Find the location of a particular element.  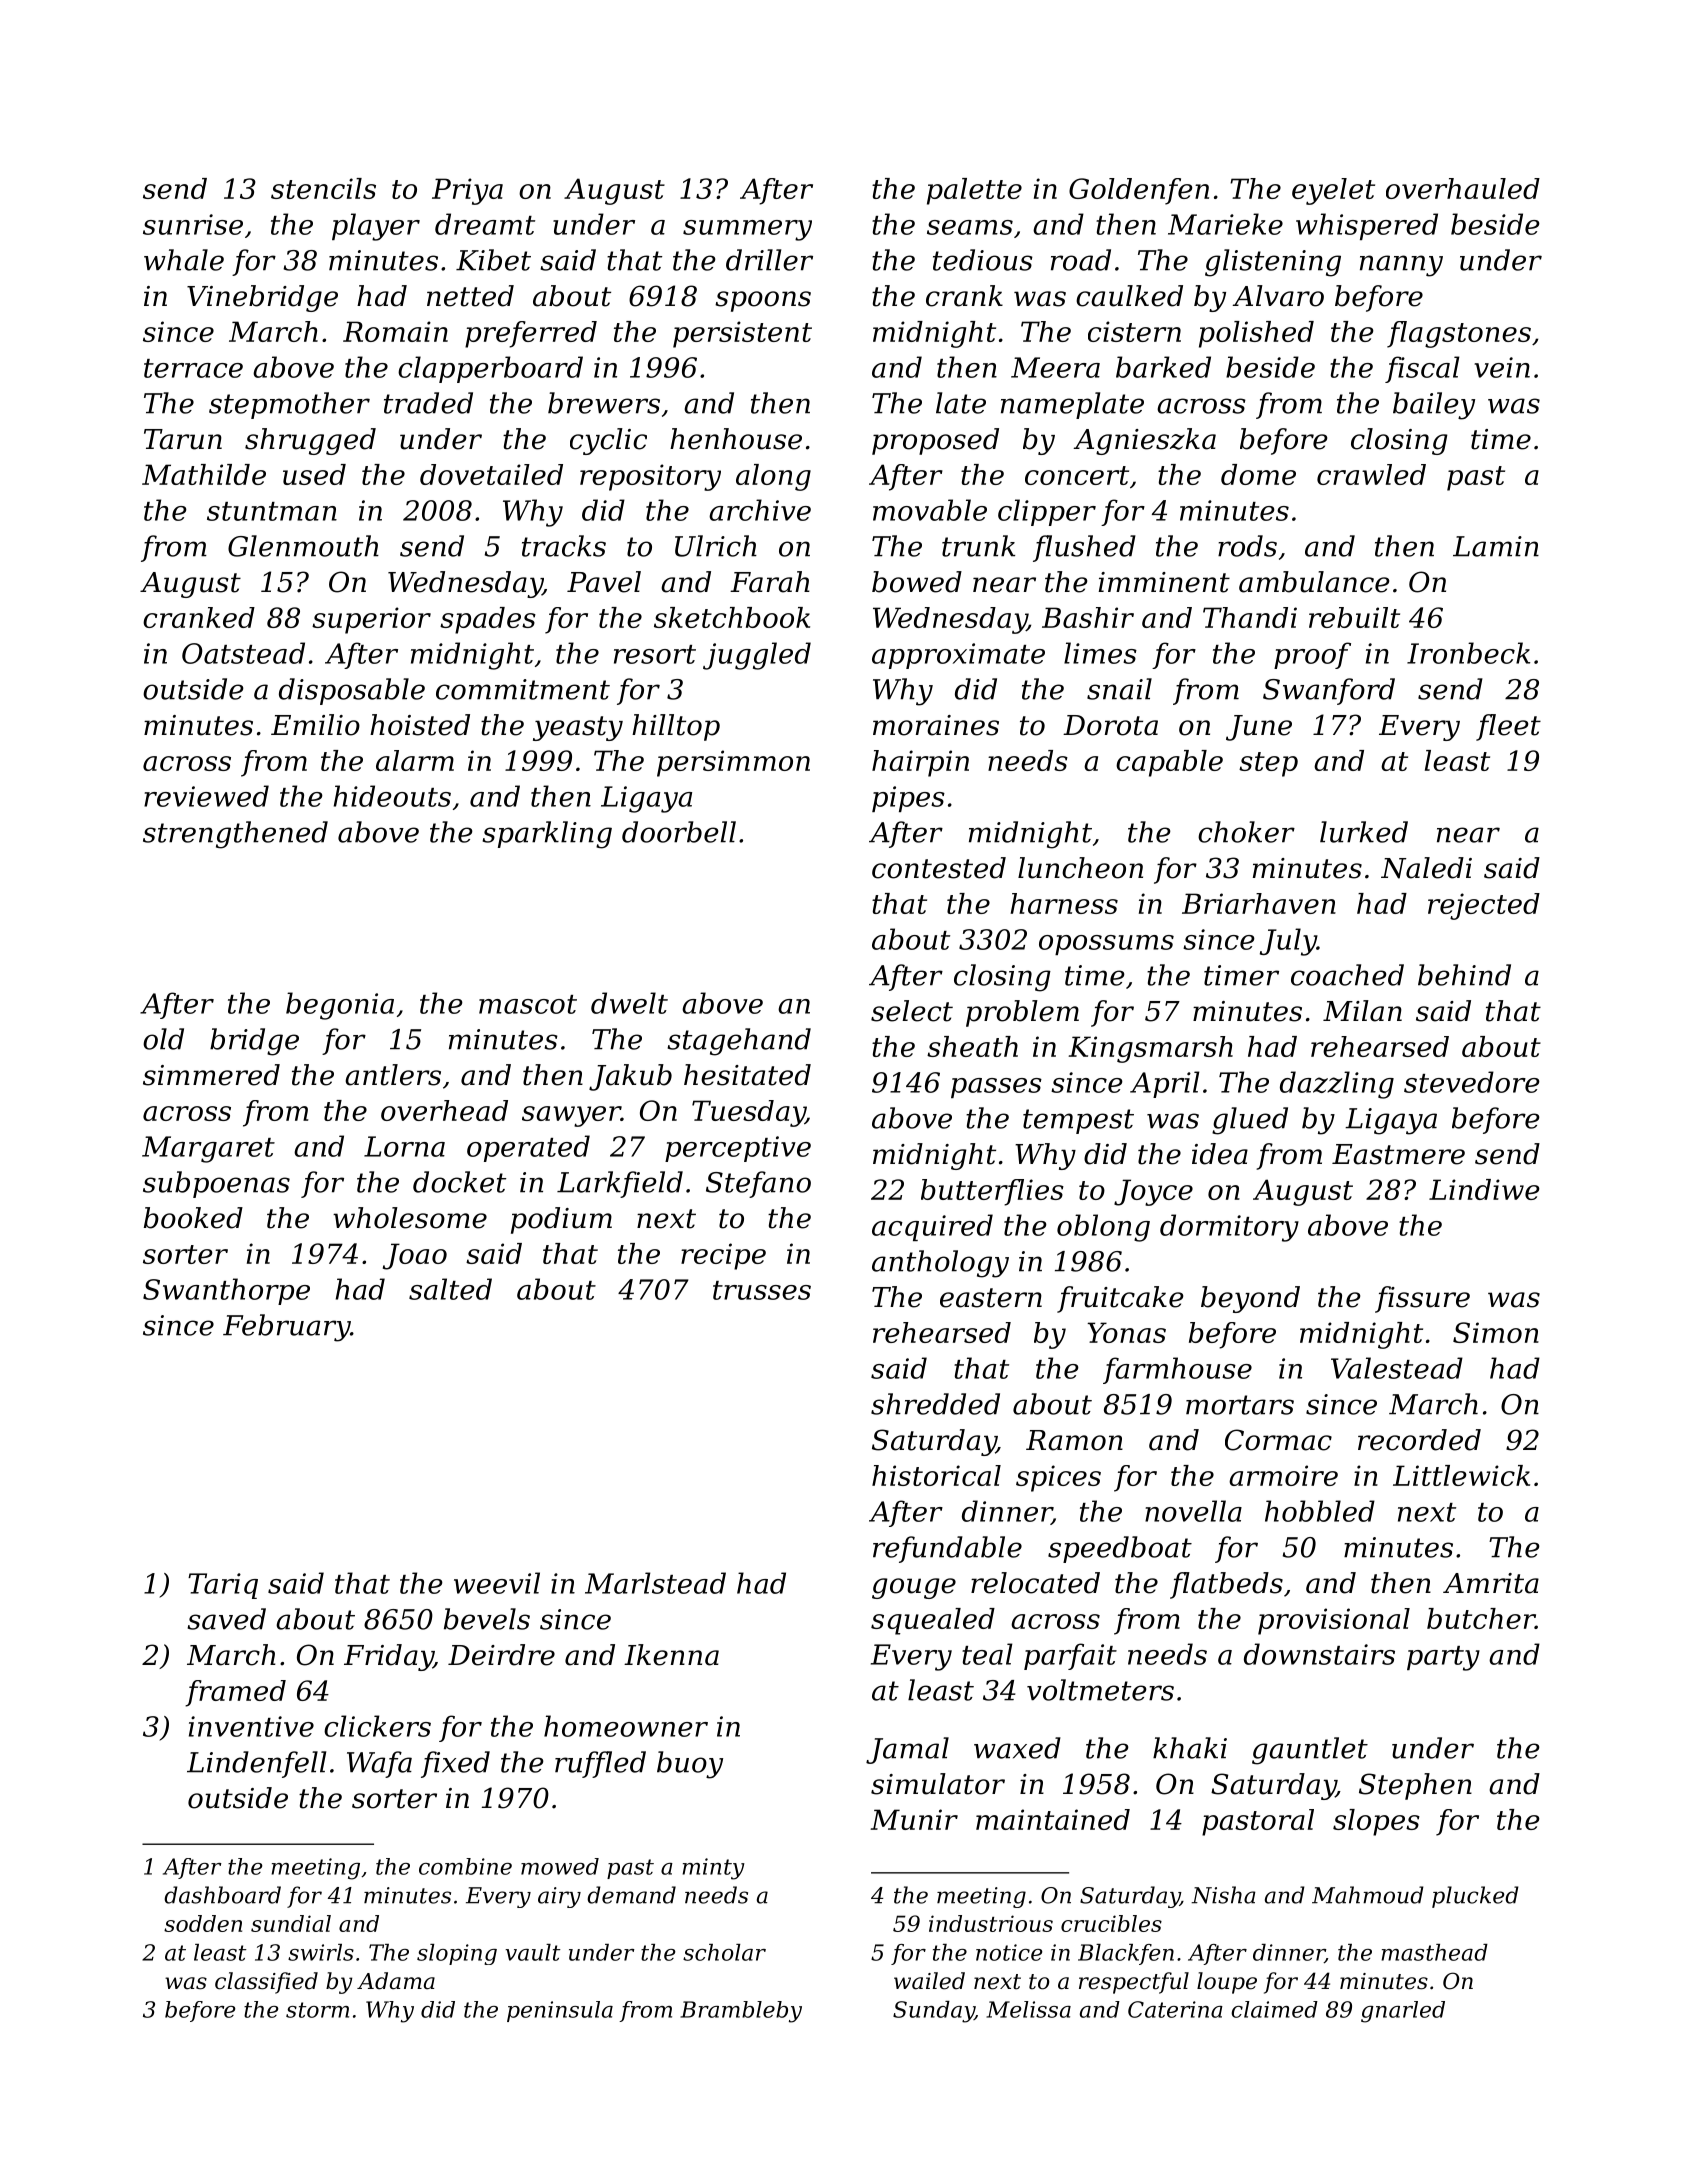

Agnieszka is located at coordinates (1144, 441).
